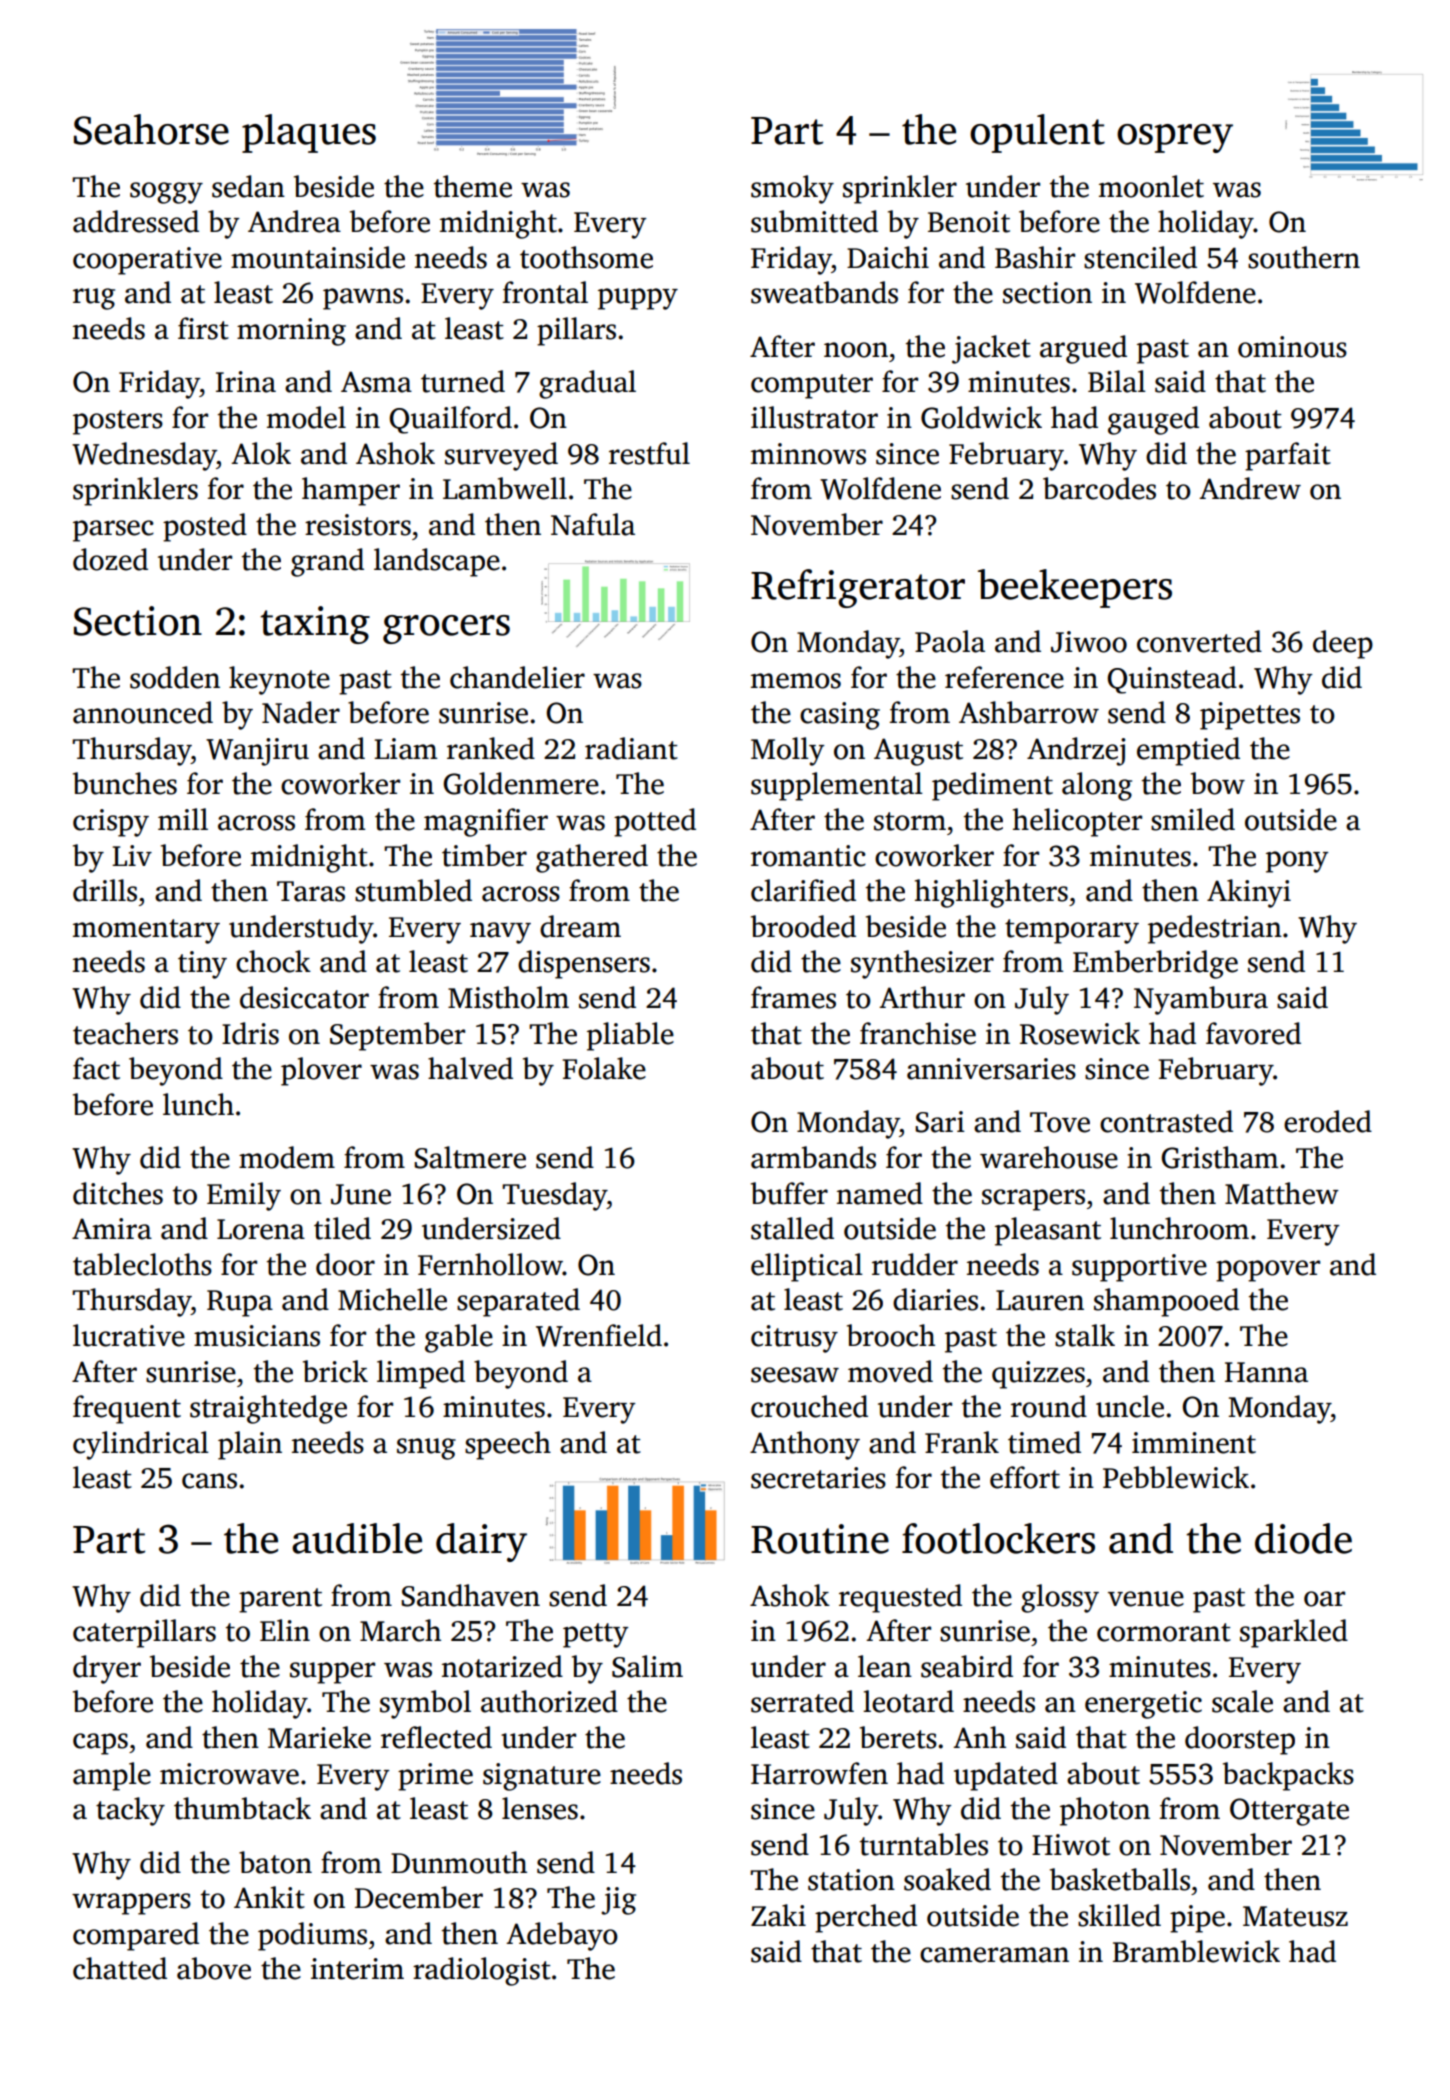 The image size is (1450, 2100). I want to click on Irina, so click(246, 382).
